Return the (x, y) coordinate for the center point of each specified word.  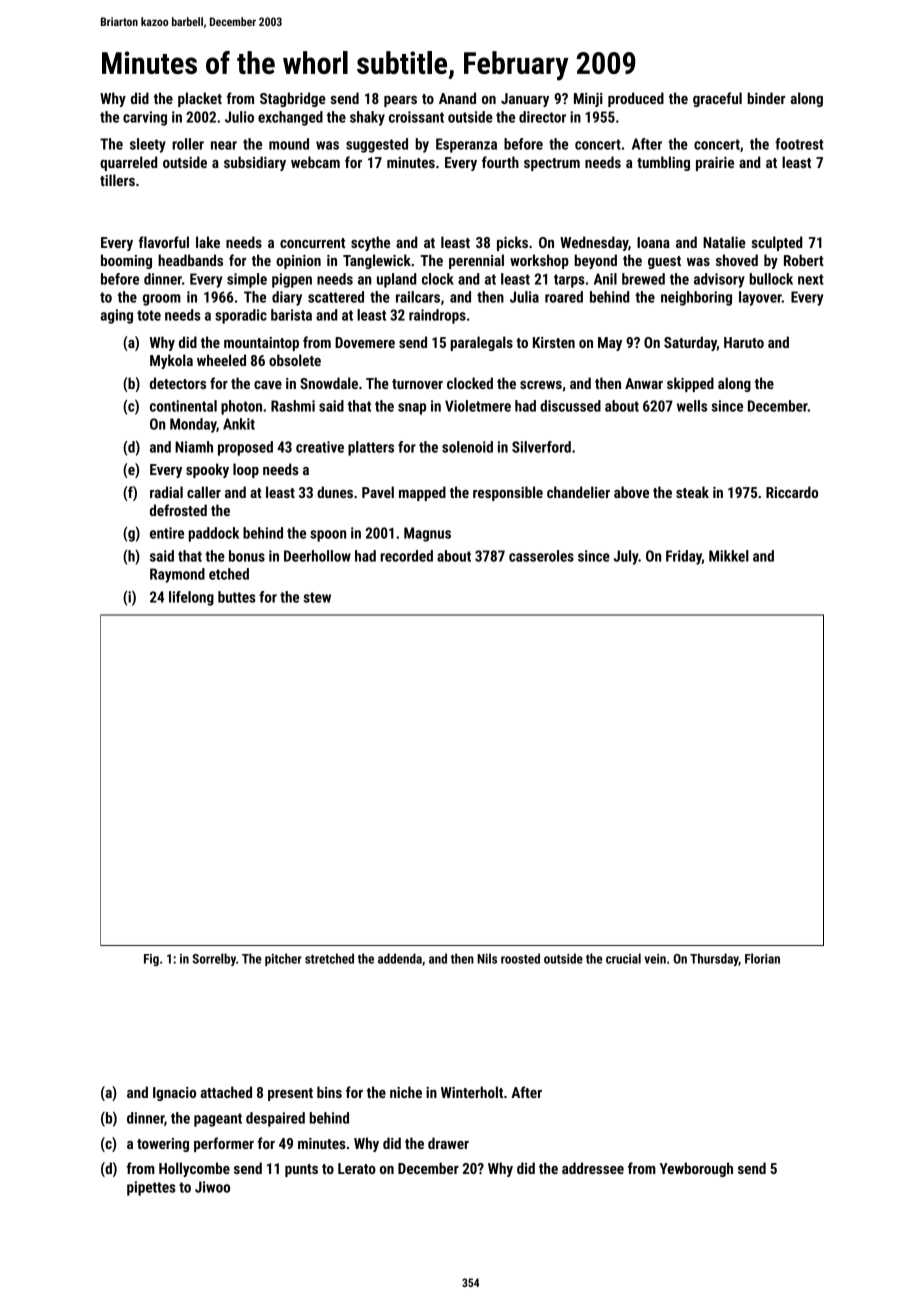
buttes (237, 597)
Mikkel (729, 556)
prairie (715, 164)
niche (406, 1092)
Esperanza (466, 145)
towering (163, 1145)
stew (317, 597)
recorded (406, 556)
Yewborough (696, 1169)
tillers (117, 180)
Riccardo (792, 492)
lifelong (191, 598)
